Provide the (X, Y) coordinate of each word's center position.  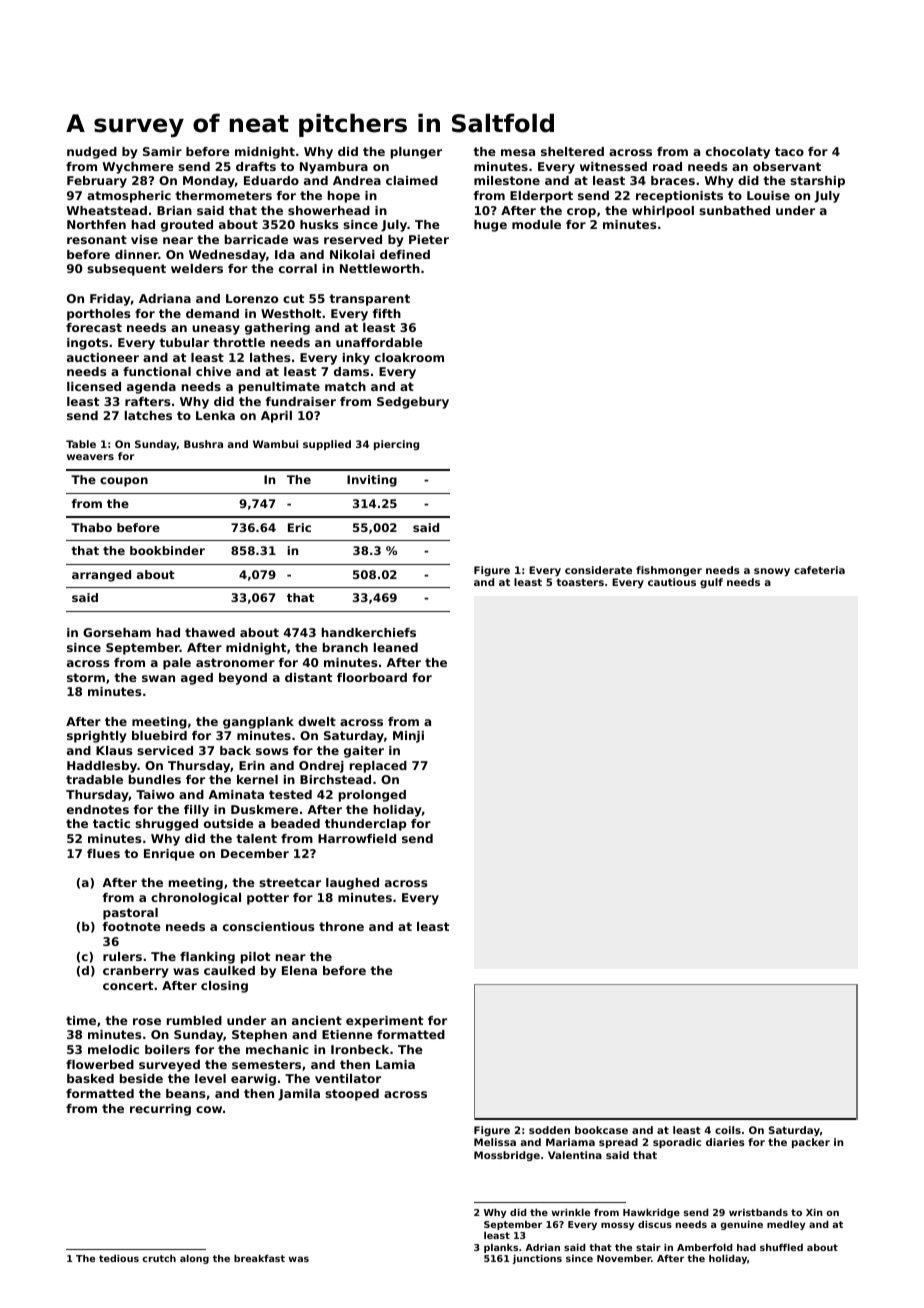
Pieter (429, 239)
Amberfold (705, 1247)
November (624, 1258)
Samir (162, 151)
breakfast (259, 1258)
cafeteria (819, 570)
